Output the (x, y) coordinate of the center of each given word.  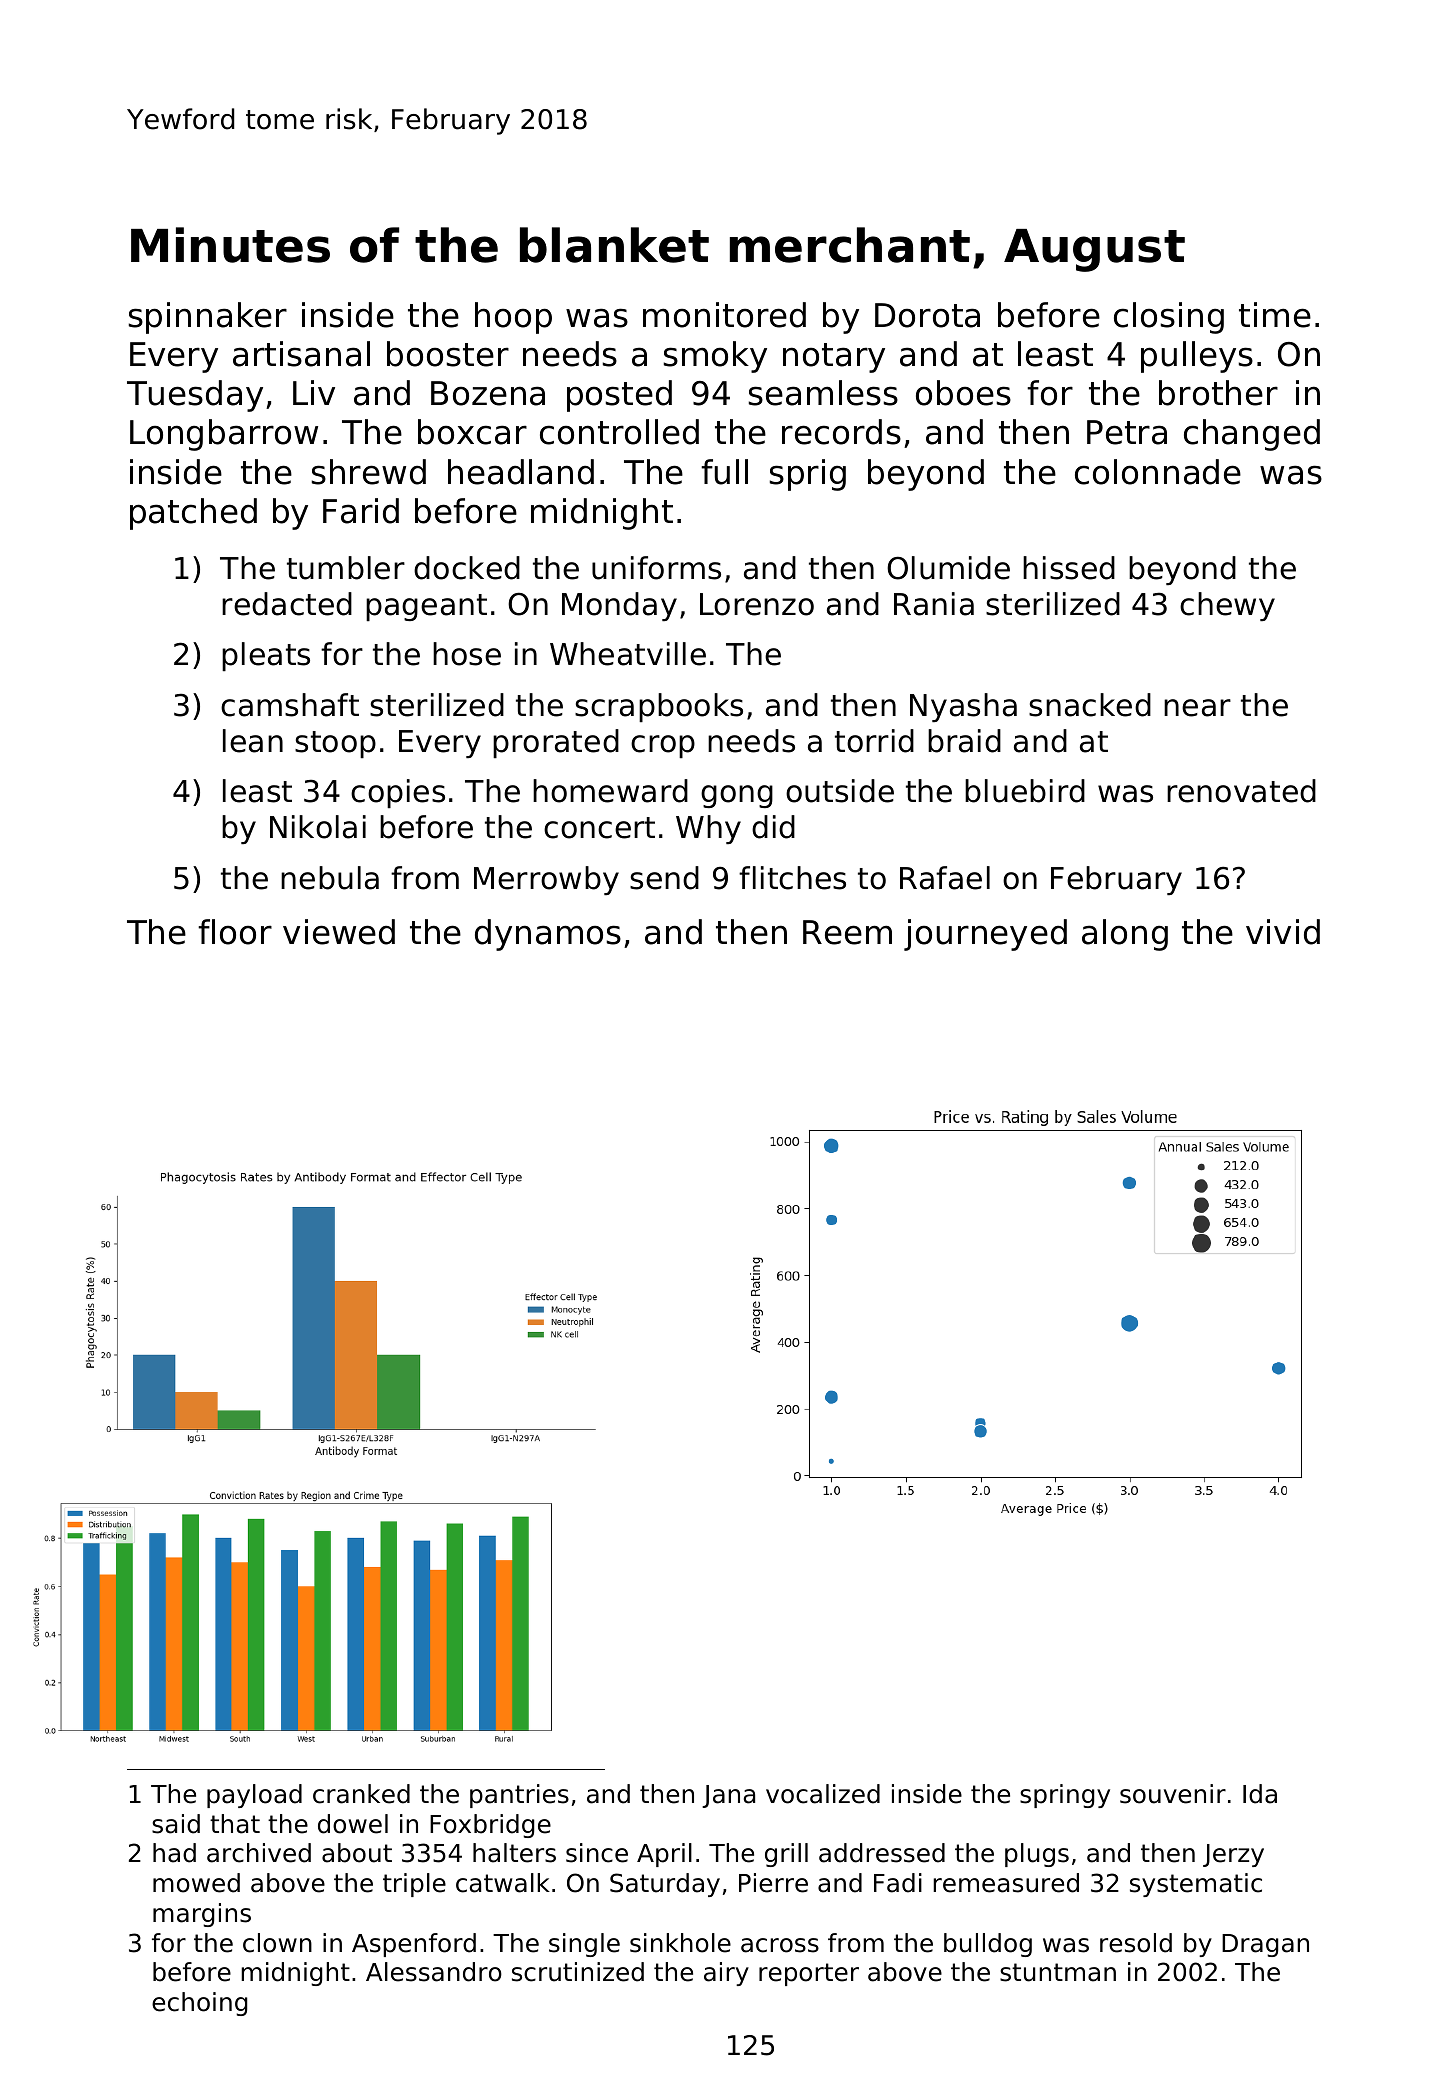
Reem (847, 932)
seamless (823, 393)
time (1275, 315)
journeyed (985, 935)
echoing (199, 2004)
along (1125, 935)
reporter (809, 1974)
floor (235, 932)
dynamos (548, 935)
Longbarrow (224, 435)
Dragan (1265, 1945)
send (664, 878)
